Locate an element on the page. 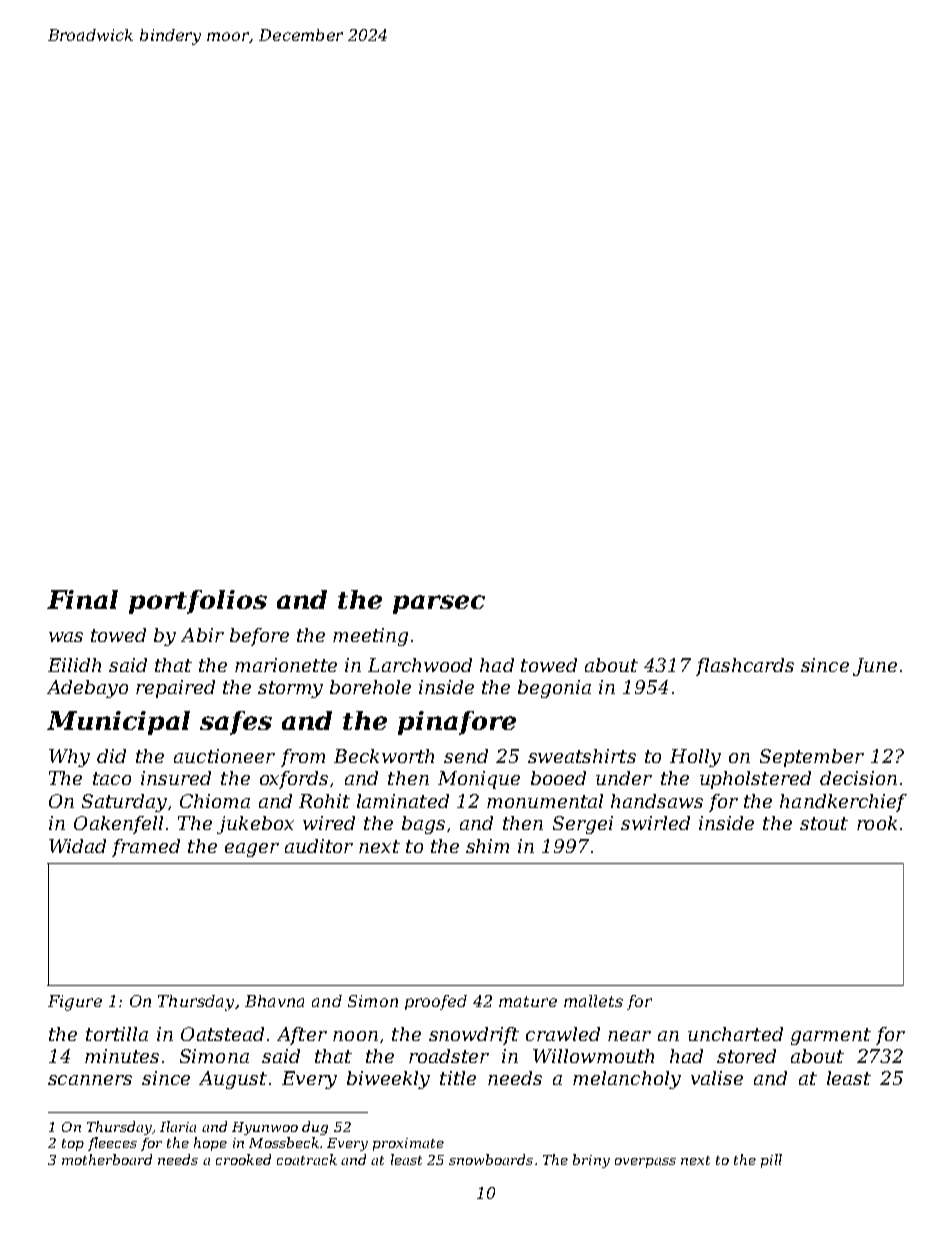  title is located at coordinates (458, 1078).
